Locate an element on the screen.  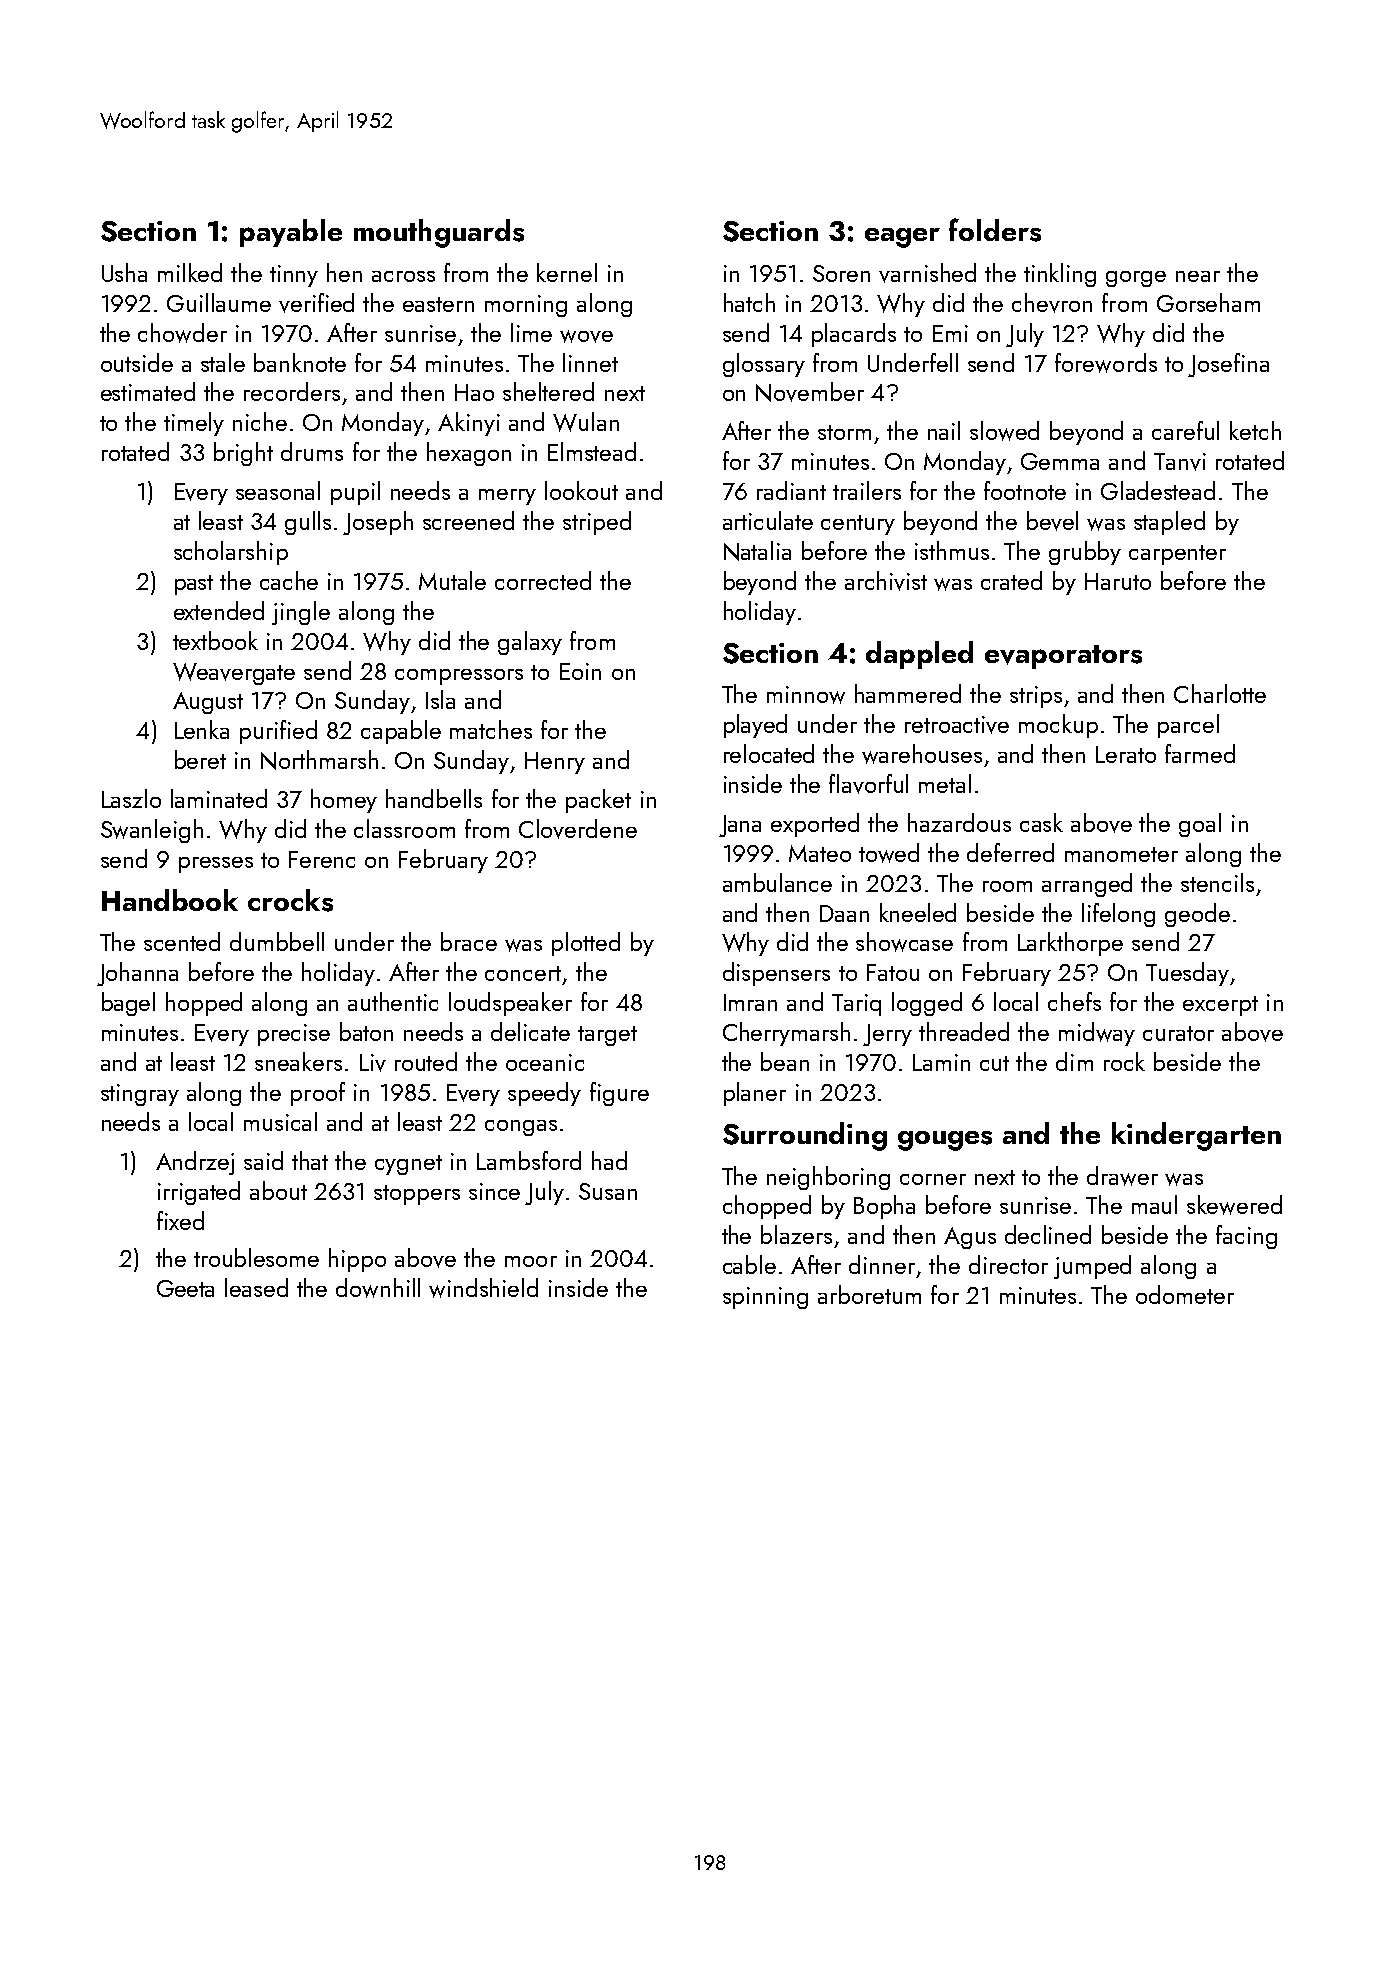
payable is located at coordinates (291, 233).
